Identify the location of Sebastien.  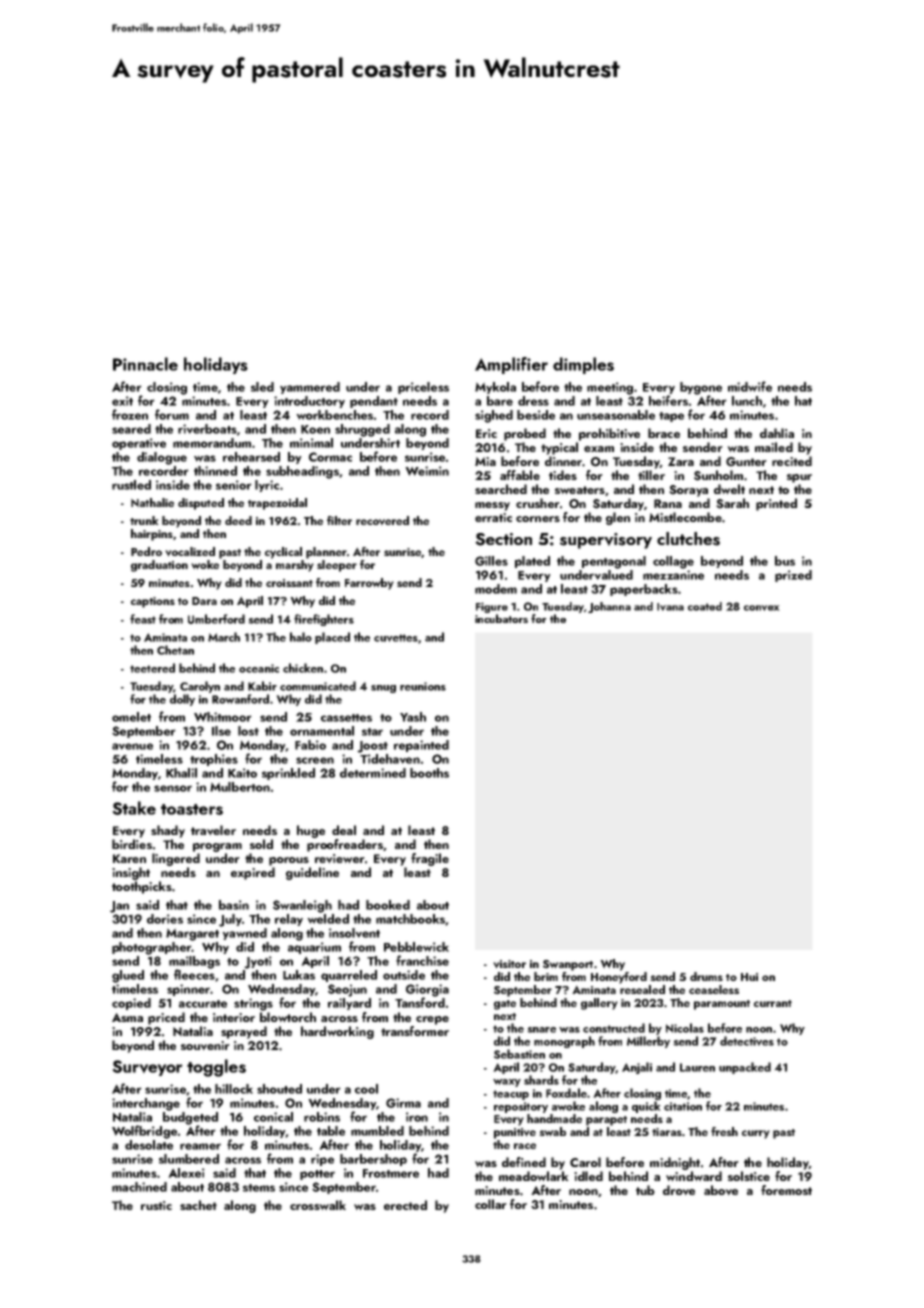
(519, 1054).
